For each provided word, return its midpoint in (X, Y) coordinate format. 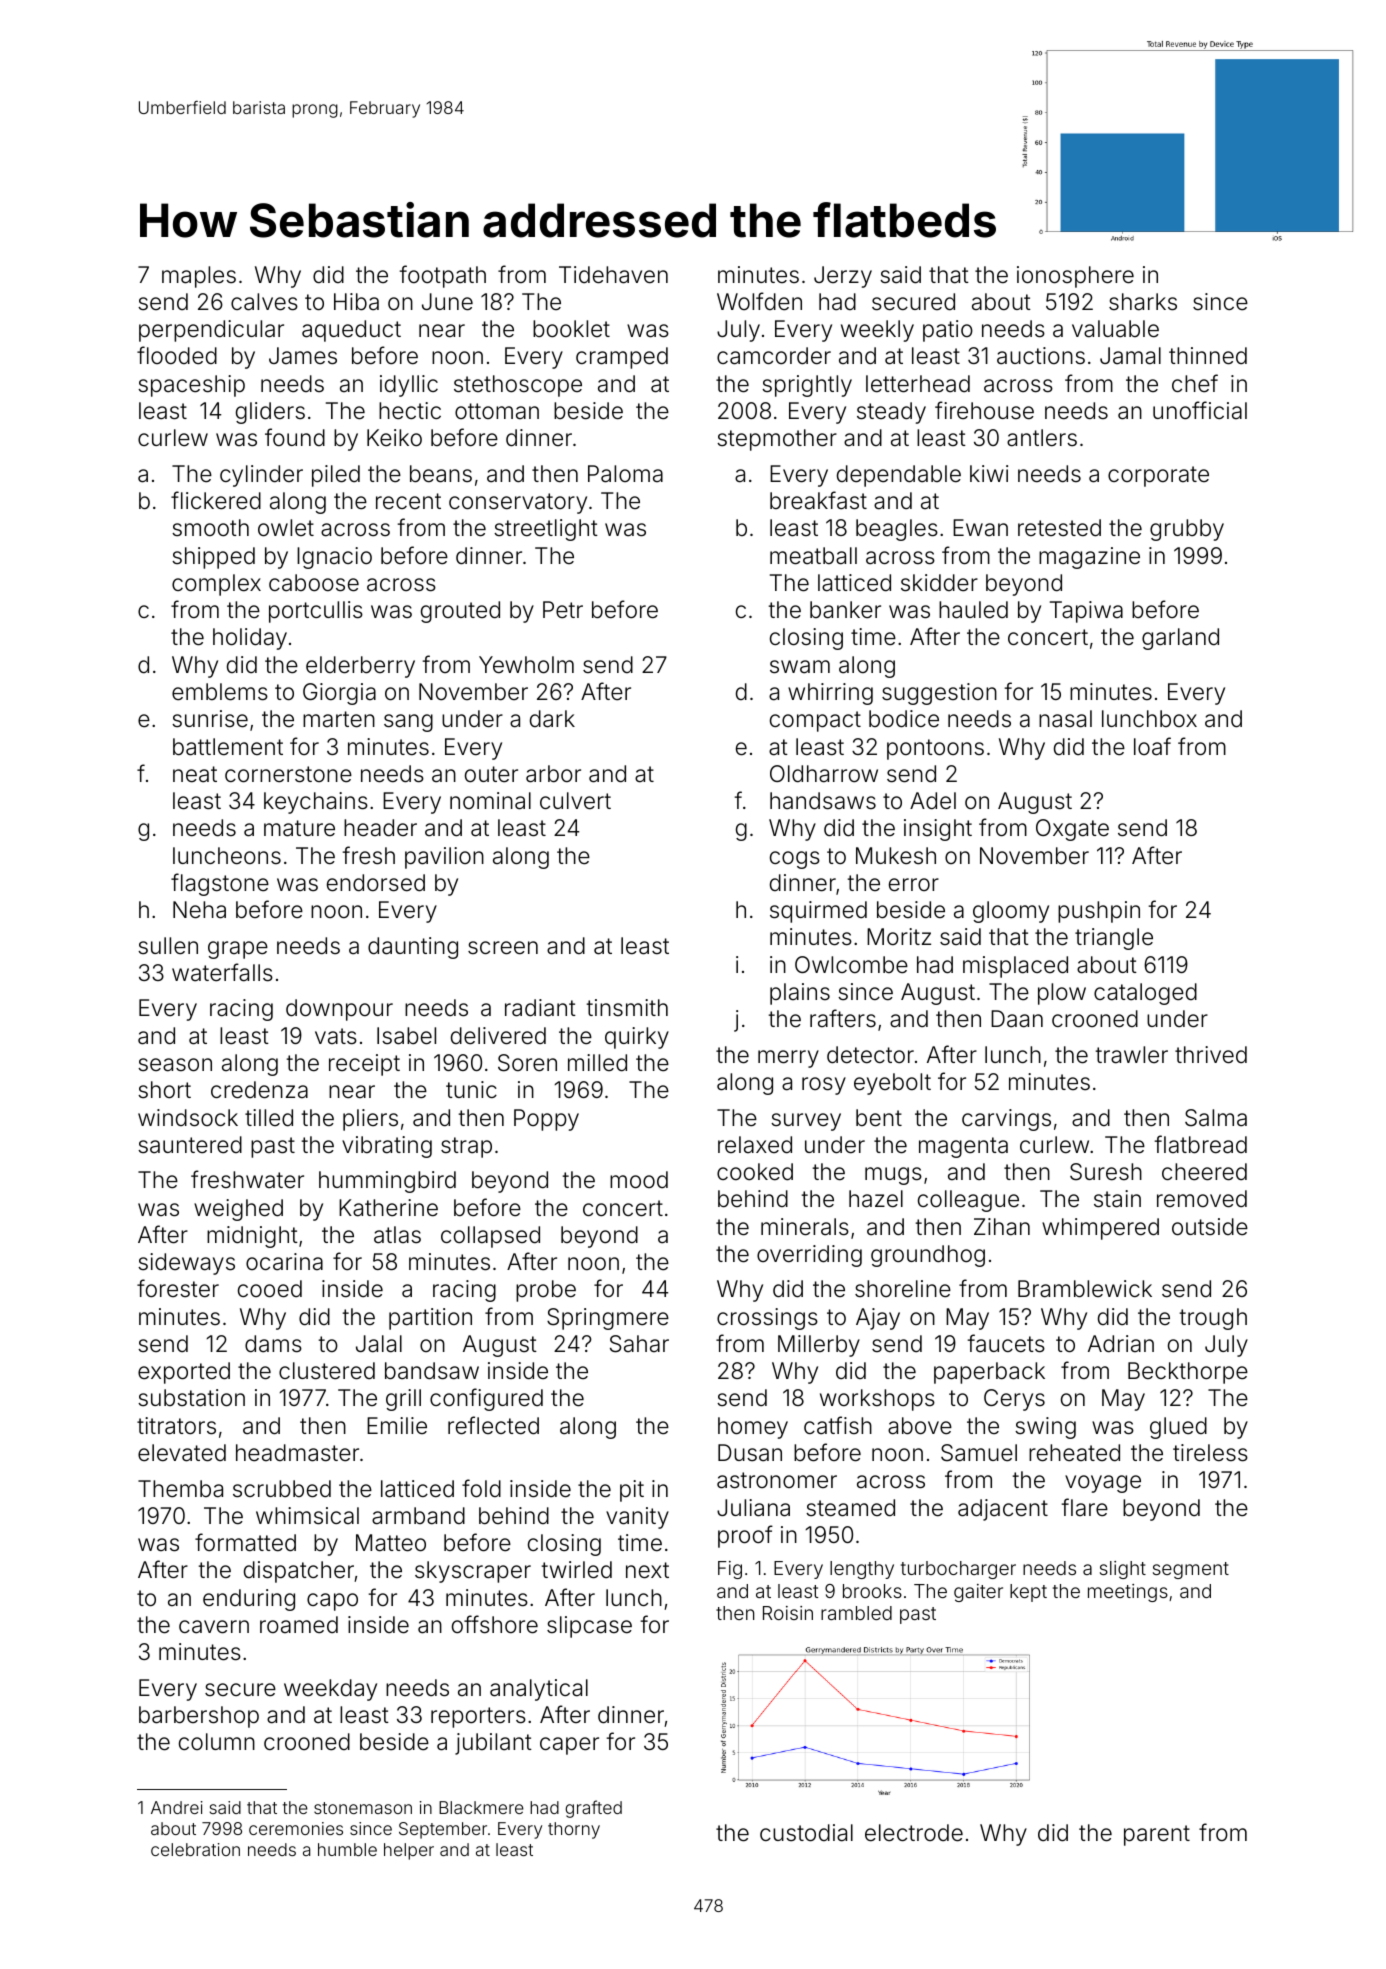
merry (788, 1059)
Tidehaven (613, 275)
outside (1210, 1227)
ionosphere (1075, 277)
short (164, 1090)
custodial (806, 1833)
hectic (410, 411)
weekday (330, 1690)
